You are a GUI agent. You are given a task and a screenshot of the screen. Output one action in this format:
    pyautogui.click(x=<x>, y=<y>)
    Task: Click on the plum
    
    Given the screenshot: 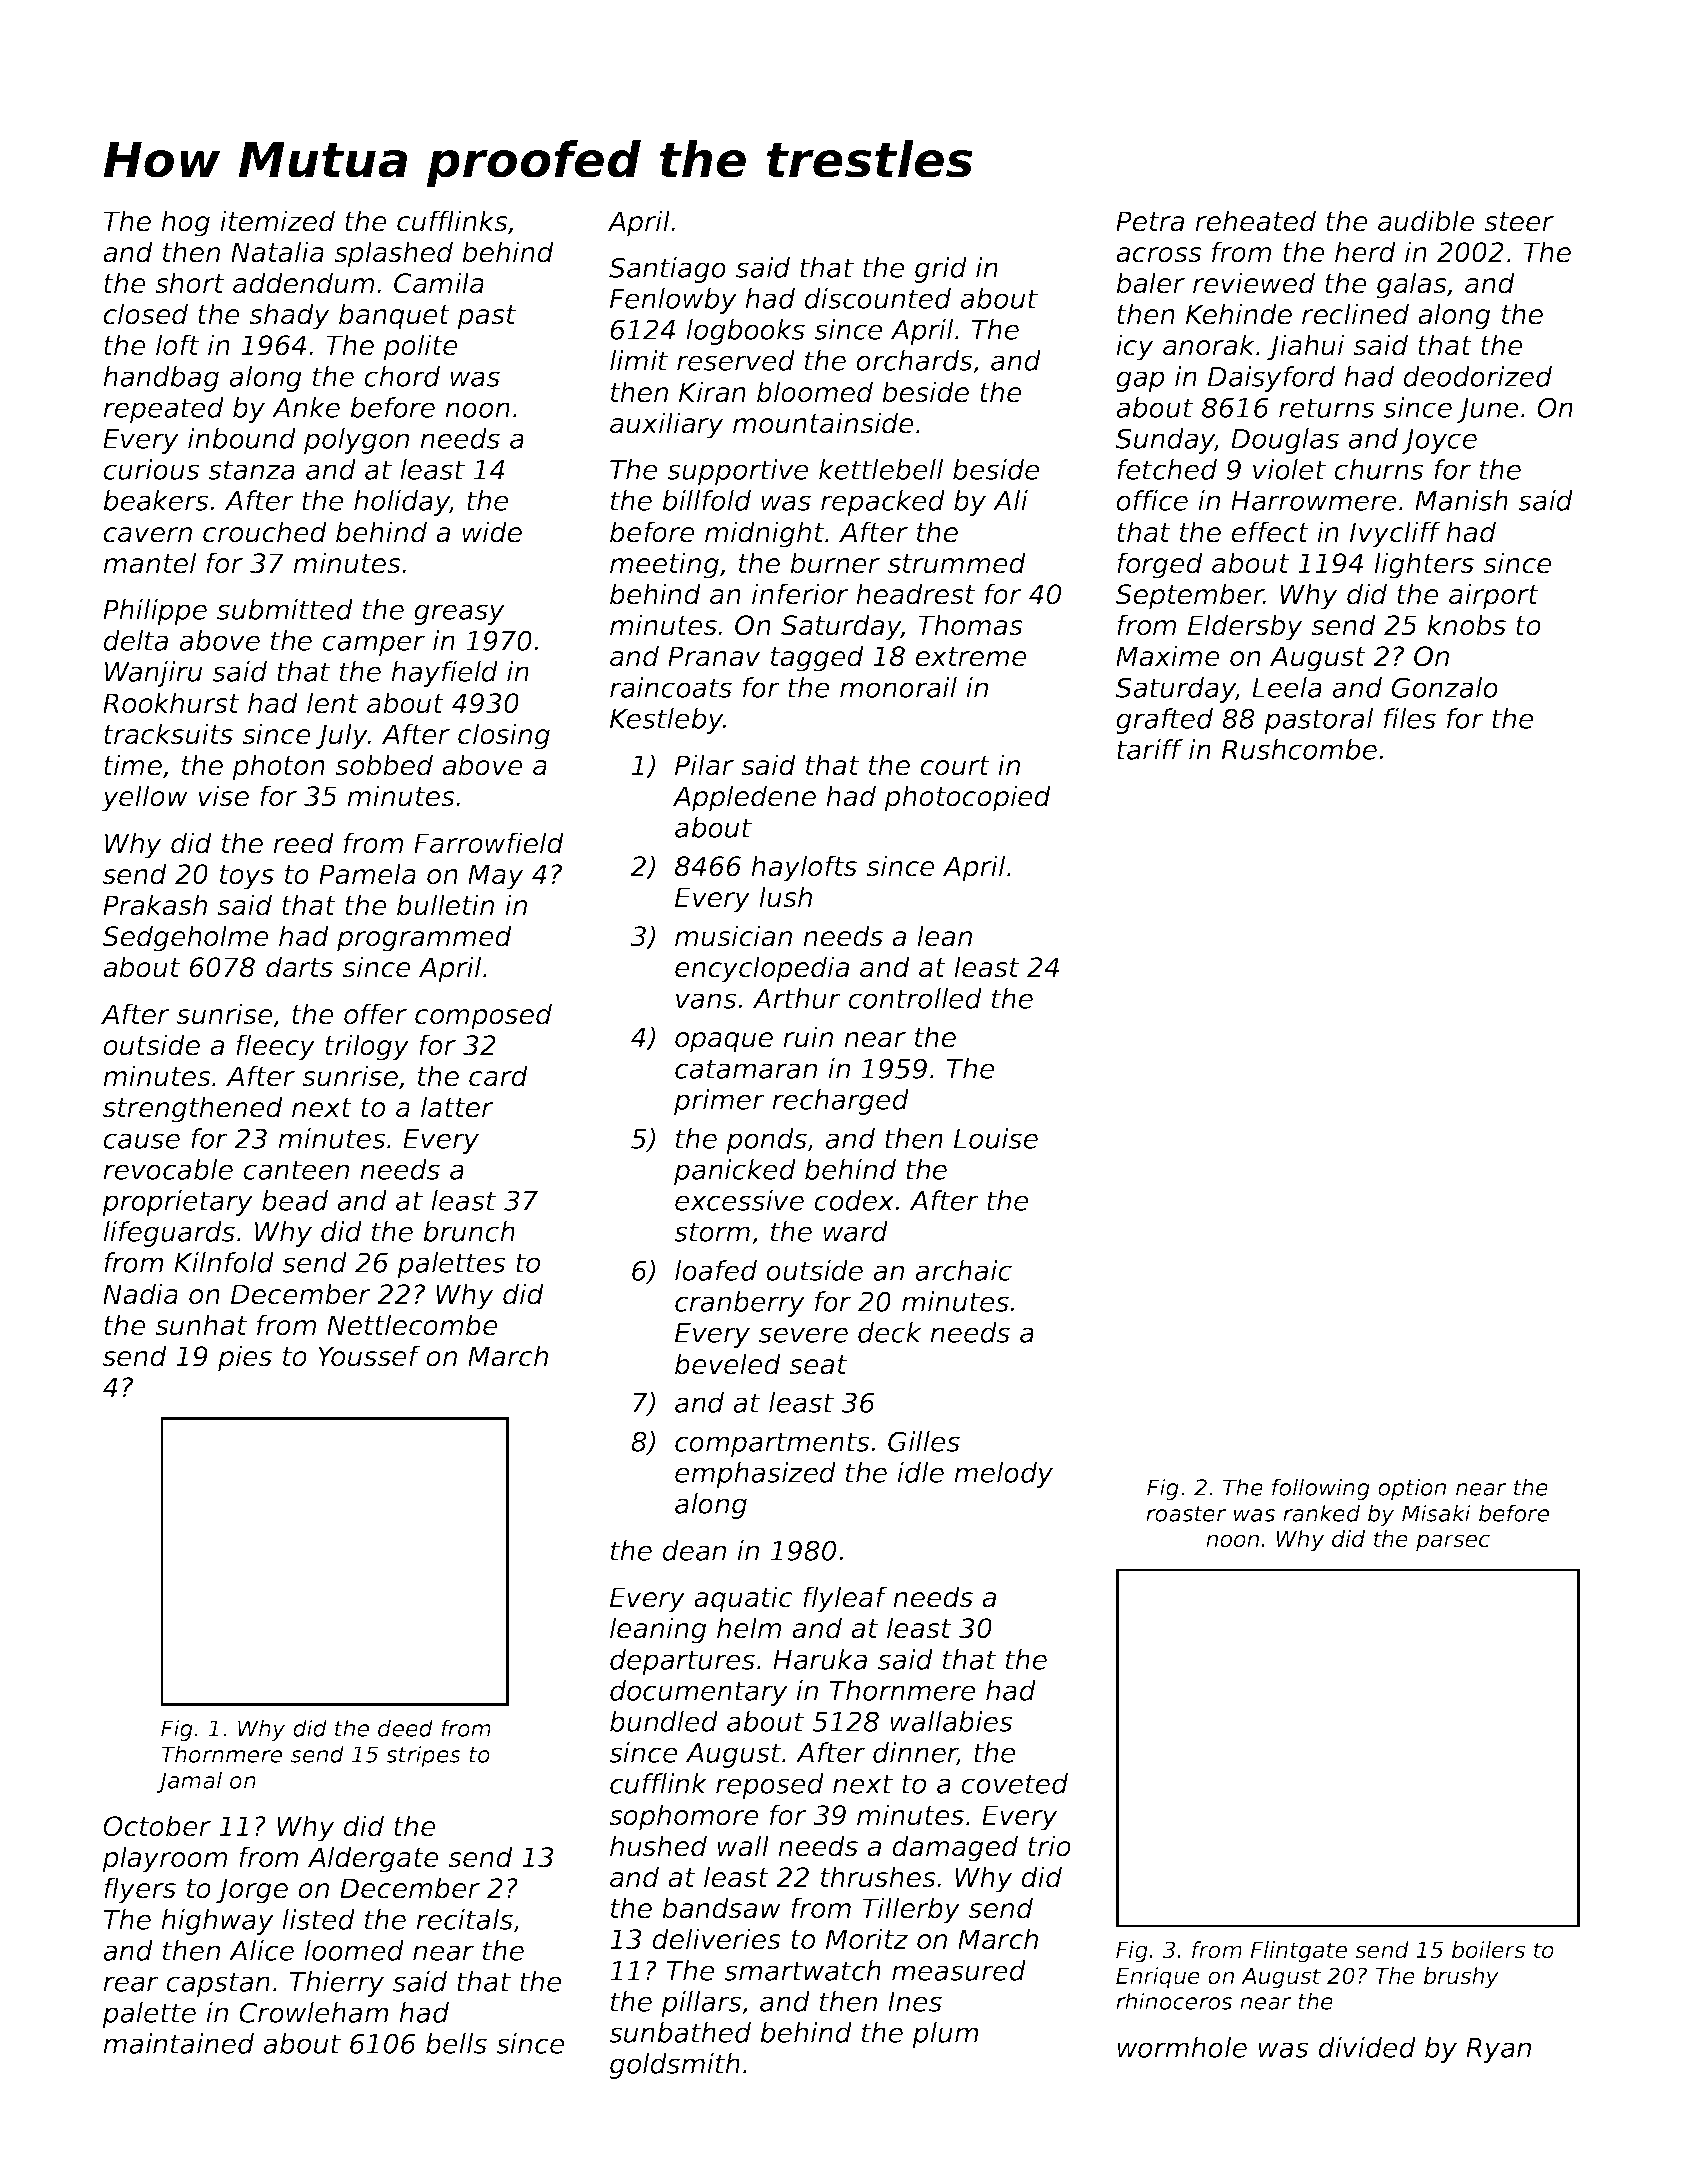 What is the action you would take?
    pyautogui.click(x=945, y=2035)
